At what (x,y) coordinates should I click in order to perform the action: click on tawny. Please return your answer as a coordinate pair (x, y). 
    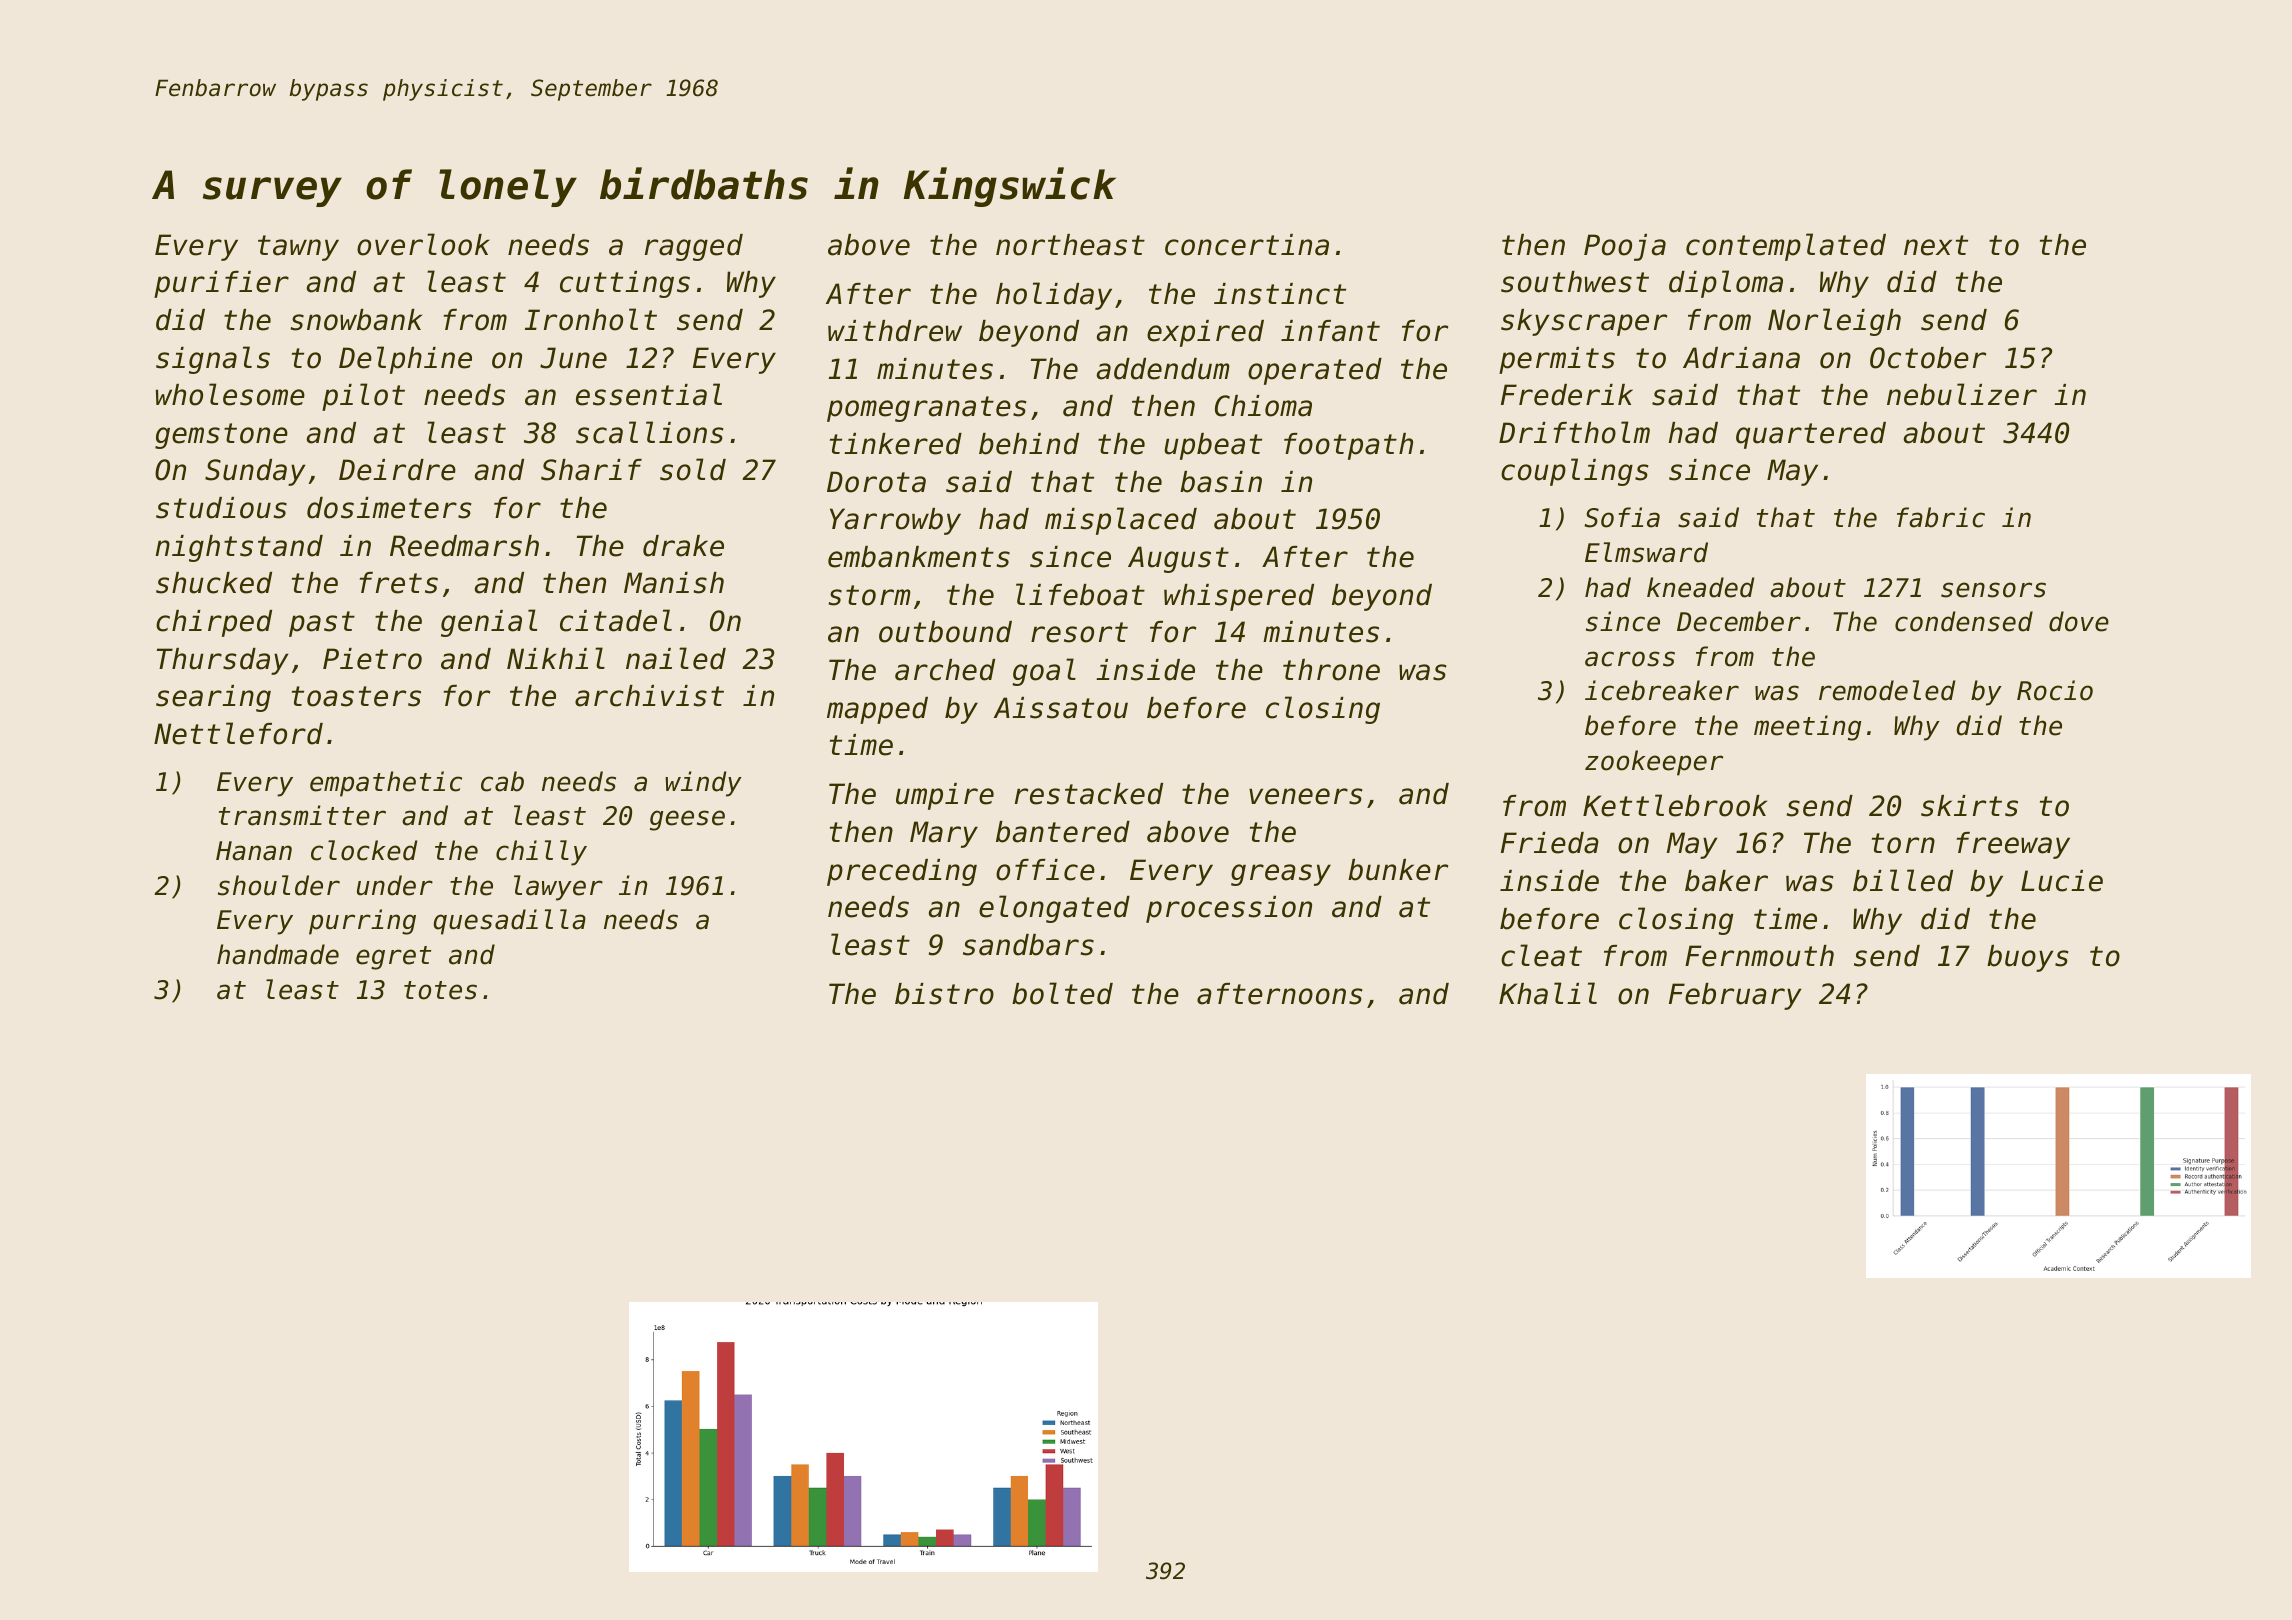
    Looking at the image, I should click on (298, 248).
